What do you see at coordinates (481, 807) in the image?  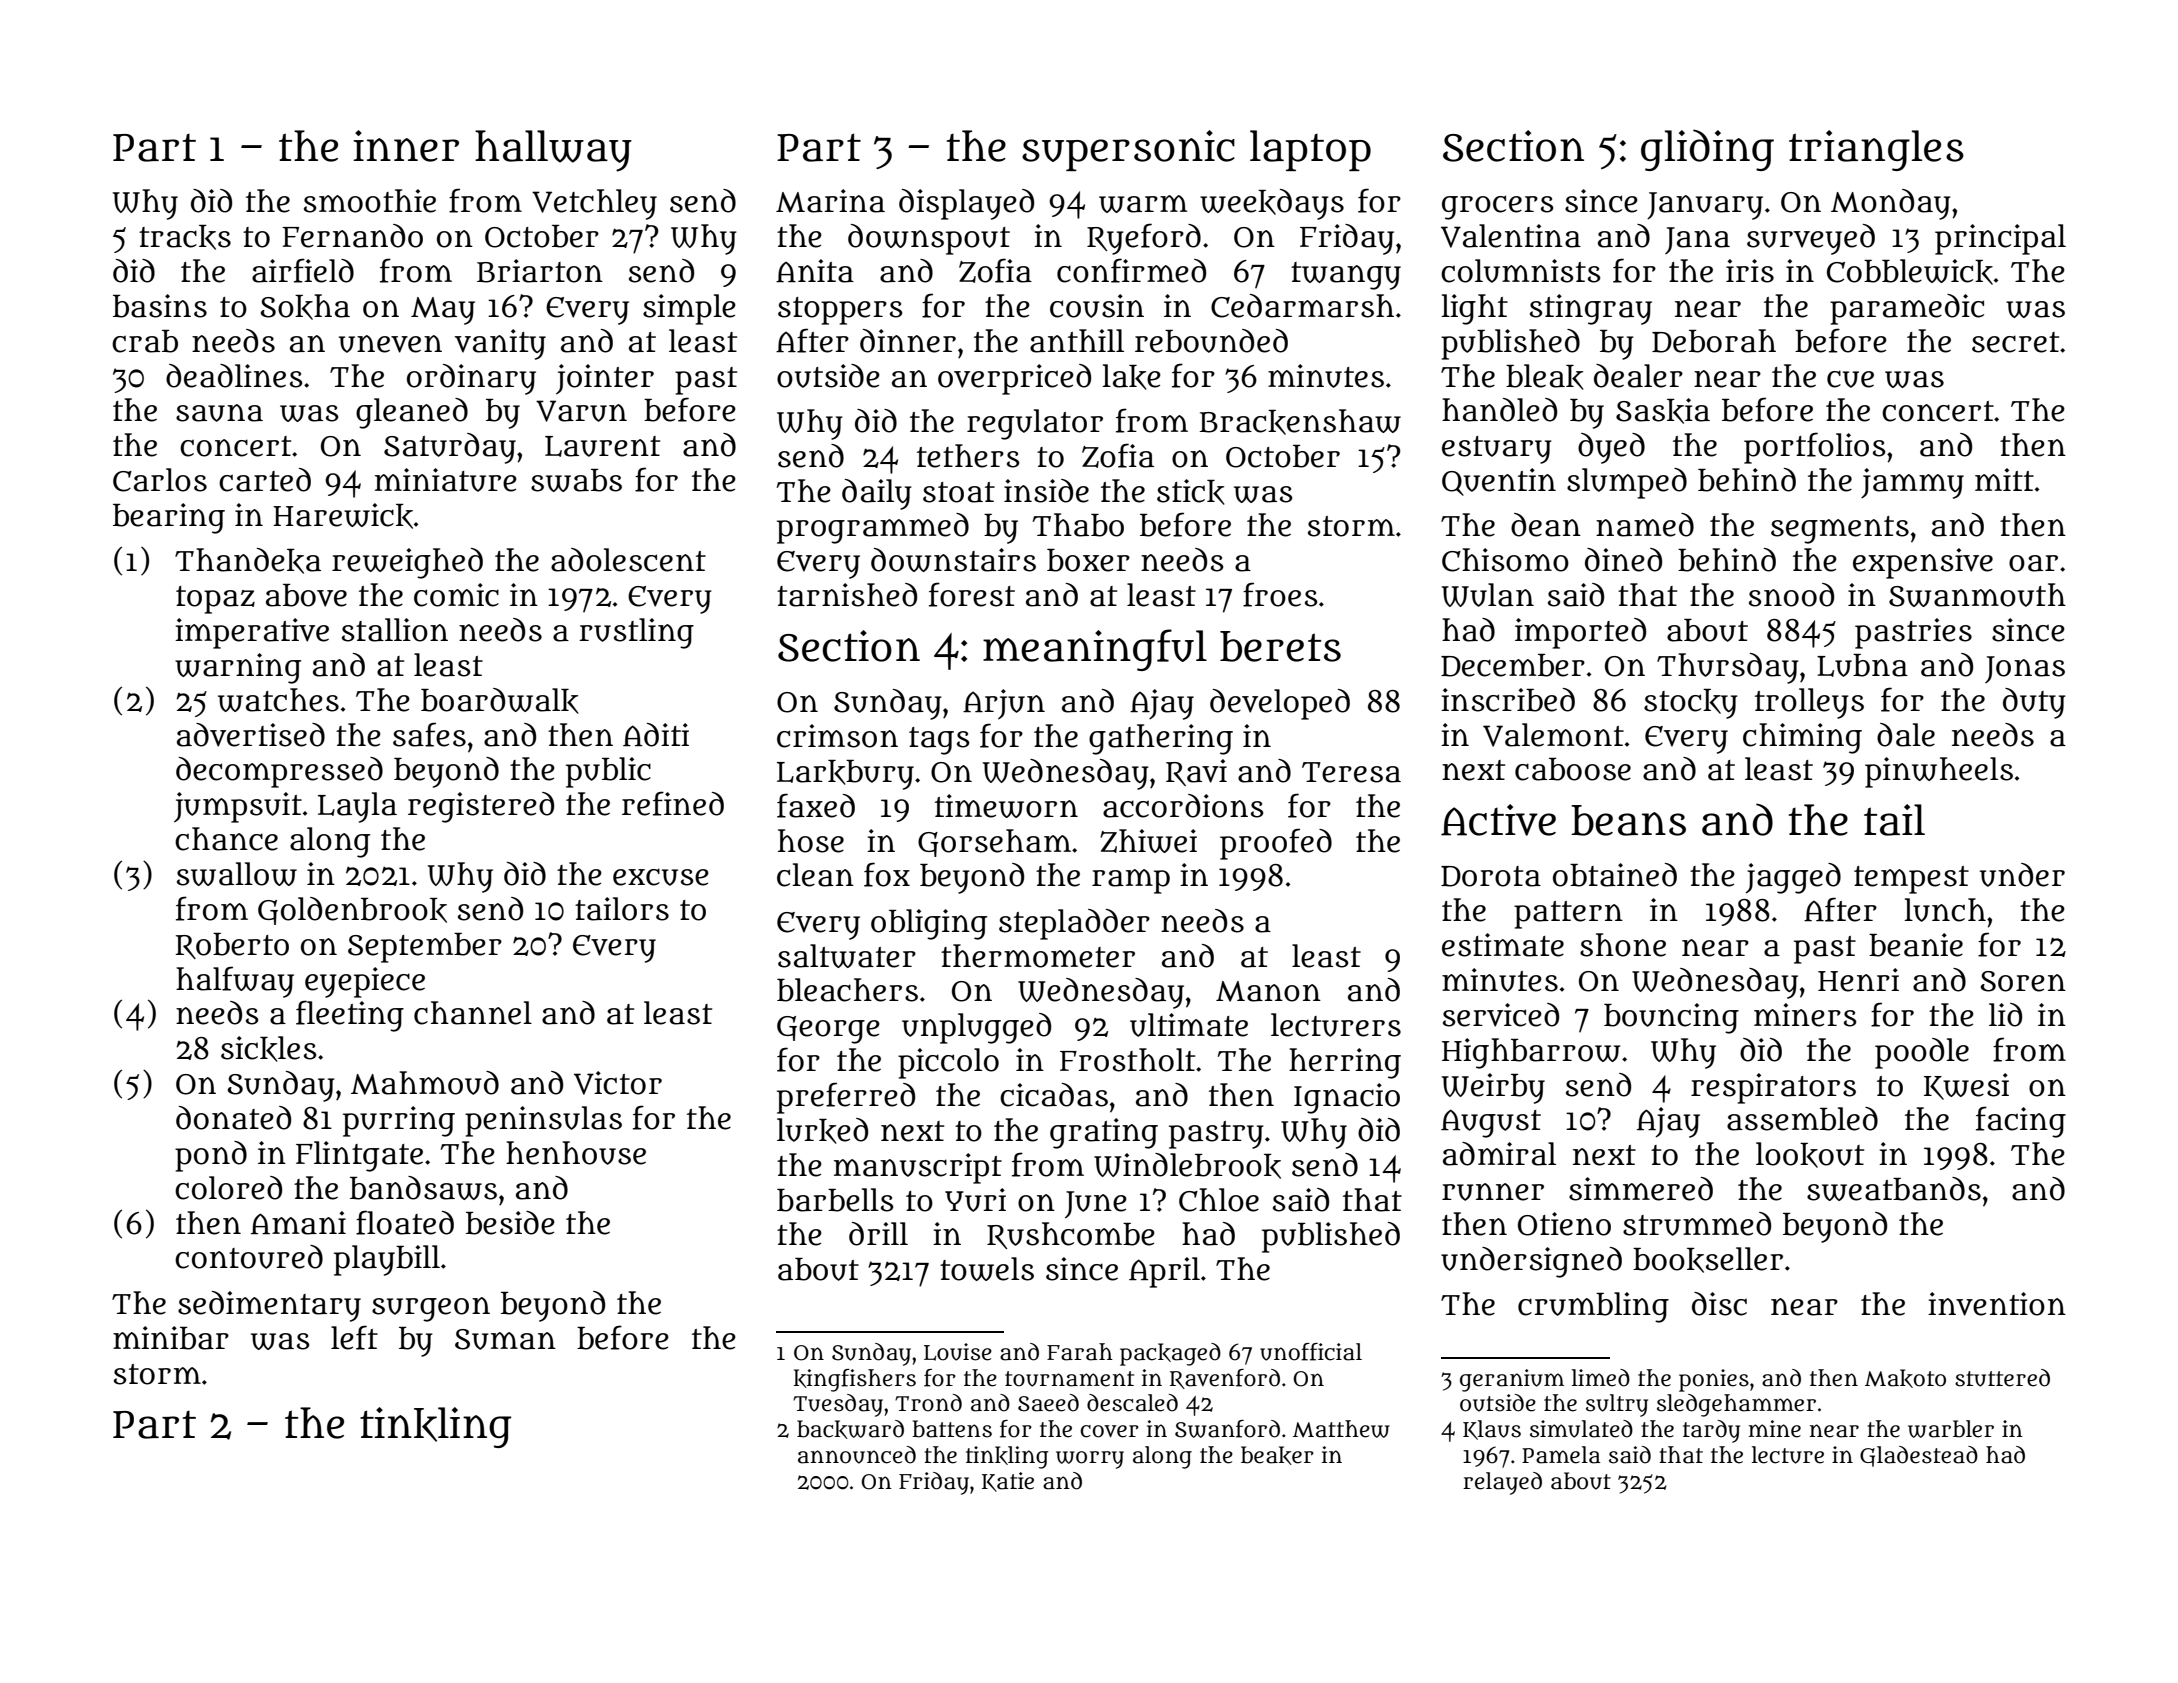 I see `registered` at bounding box center [481, 807].
